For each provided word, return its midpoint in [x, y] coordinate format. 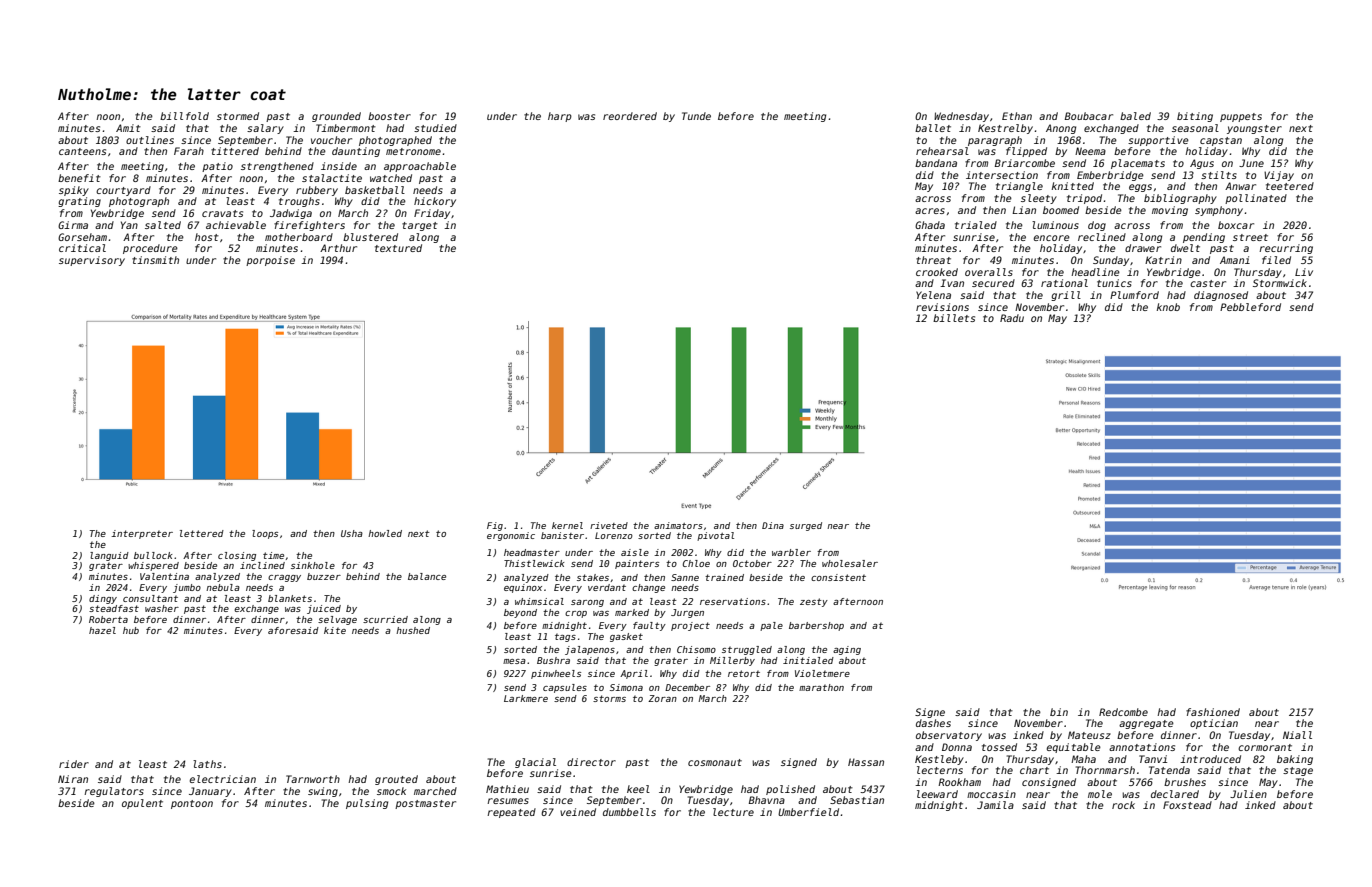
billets [954, 318]
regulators [114, 792]
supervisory [92, 261]
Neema [1090, 151]
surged [806, 526]
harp [560, 117]
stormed [238, 116]
